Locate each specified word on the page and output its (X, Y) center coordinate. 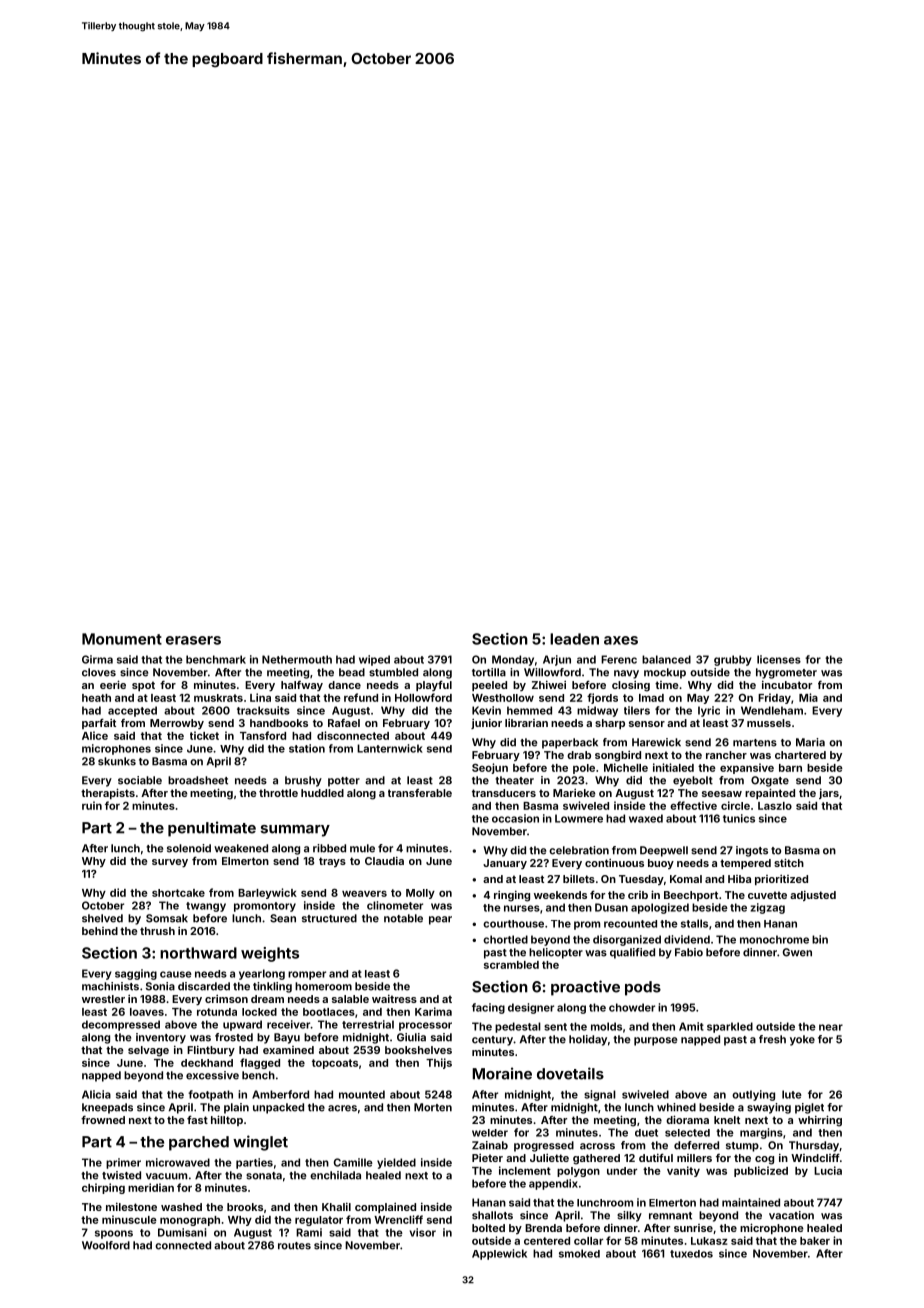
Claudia (384, 860)
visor (423, 1232)
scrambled (511, 965)
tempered (745, 864)
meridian (151, 1187)
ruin (92, 805)
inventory (161, 1038)
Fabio (689, 952)
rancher (726, 755)
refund (361, 697)
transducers (504, 793)
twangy (206, 907)
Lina (260, 697)
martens (755, 743)
